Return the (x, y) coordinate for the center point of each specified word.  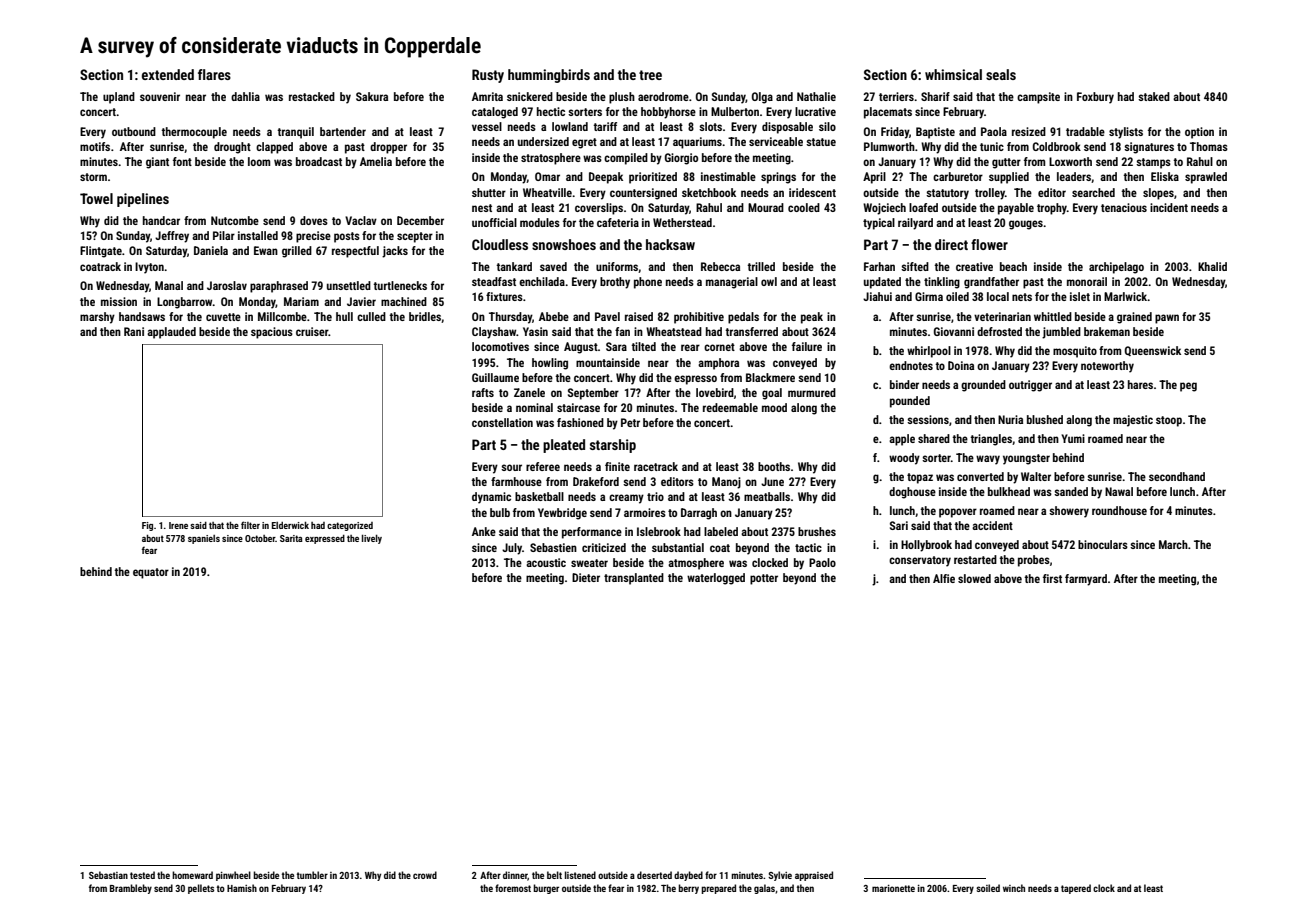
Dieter (586, 577)
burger (546, 889)
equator (151, 573)
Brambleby (131, 889)
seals (1001, 74)
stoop (1169, 421)
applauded (171, 333)
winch (1014, 888)
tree (650, 75)
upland (119, 98)
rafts (483, 392)
